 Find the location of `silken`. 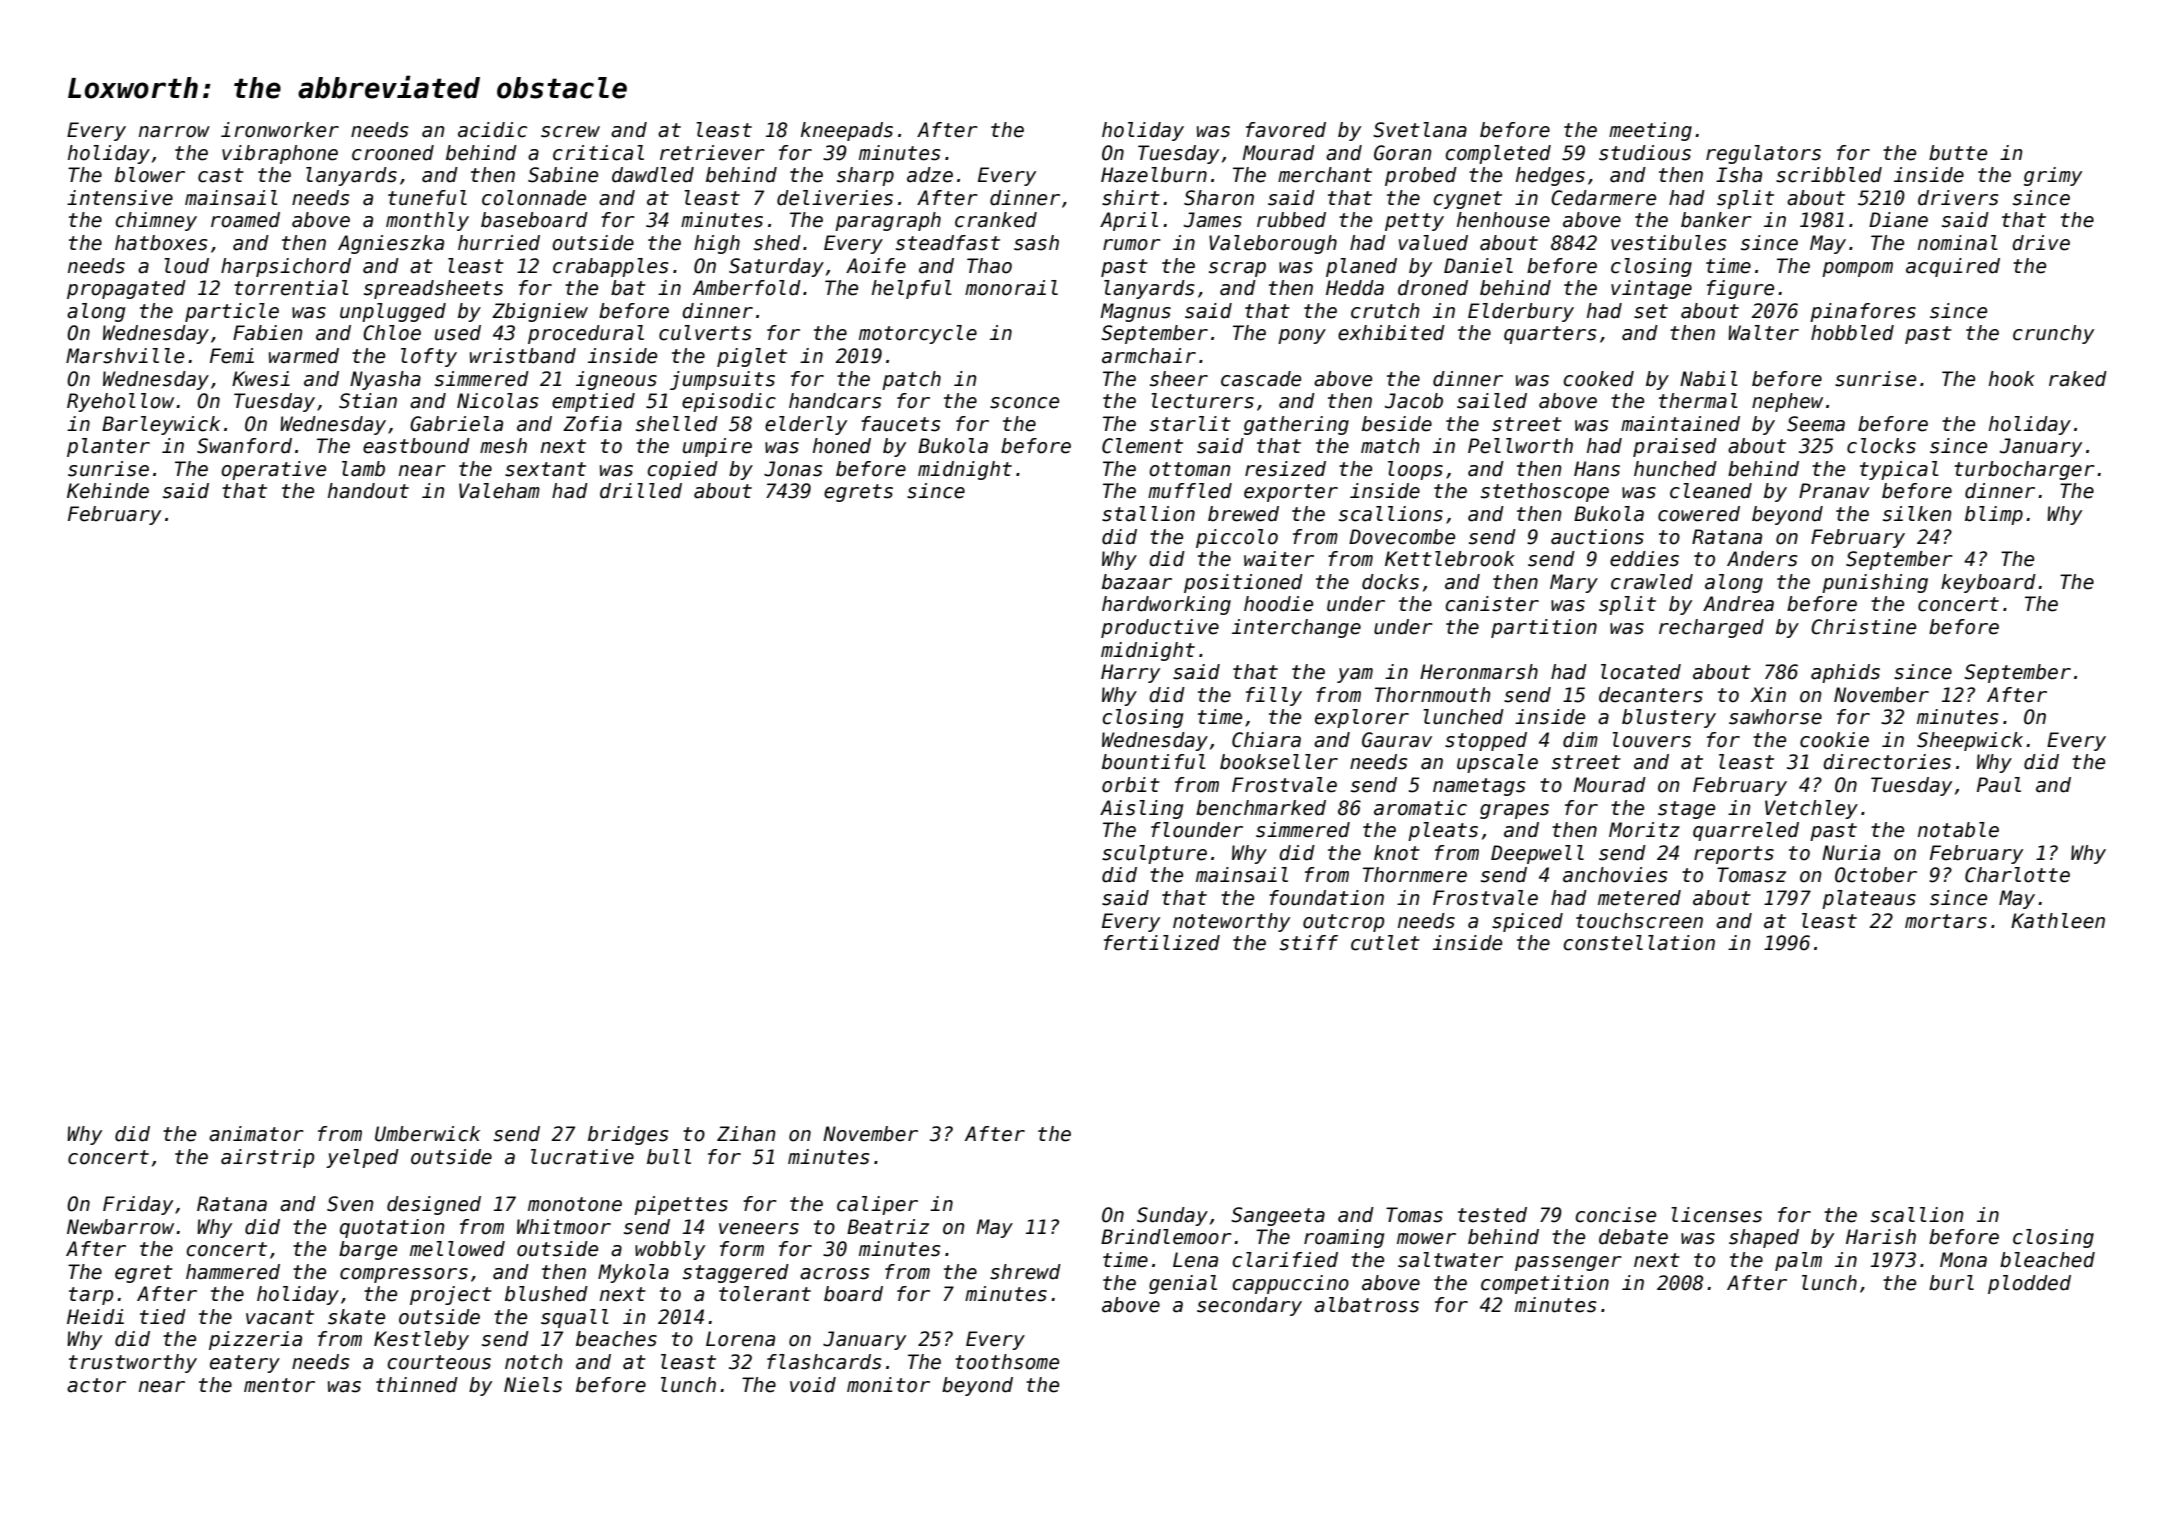

silken is located at coordinates (1917, 514).
